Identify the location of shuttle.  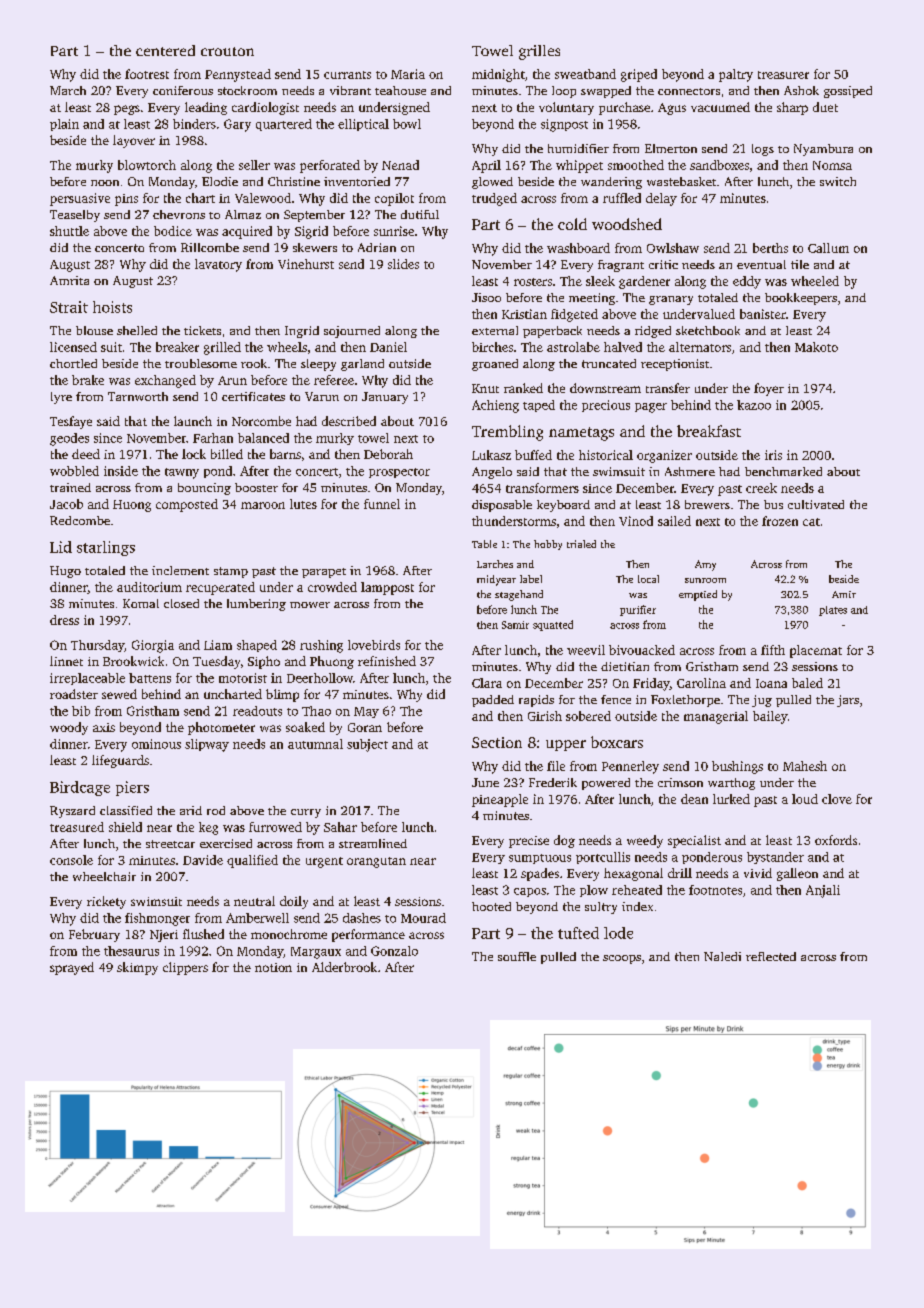
(69, 231).
